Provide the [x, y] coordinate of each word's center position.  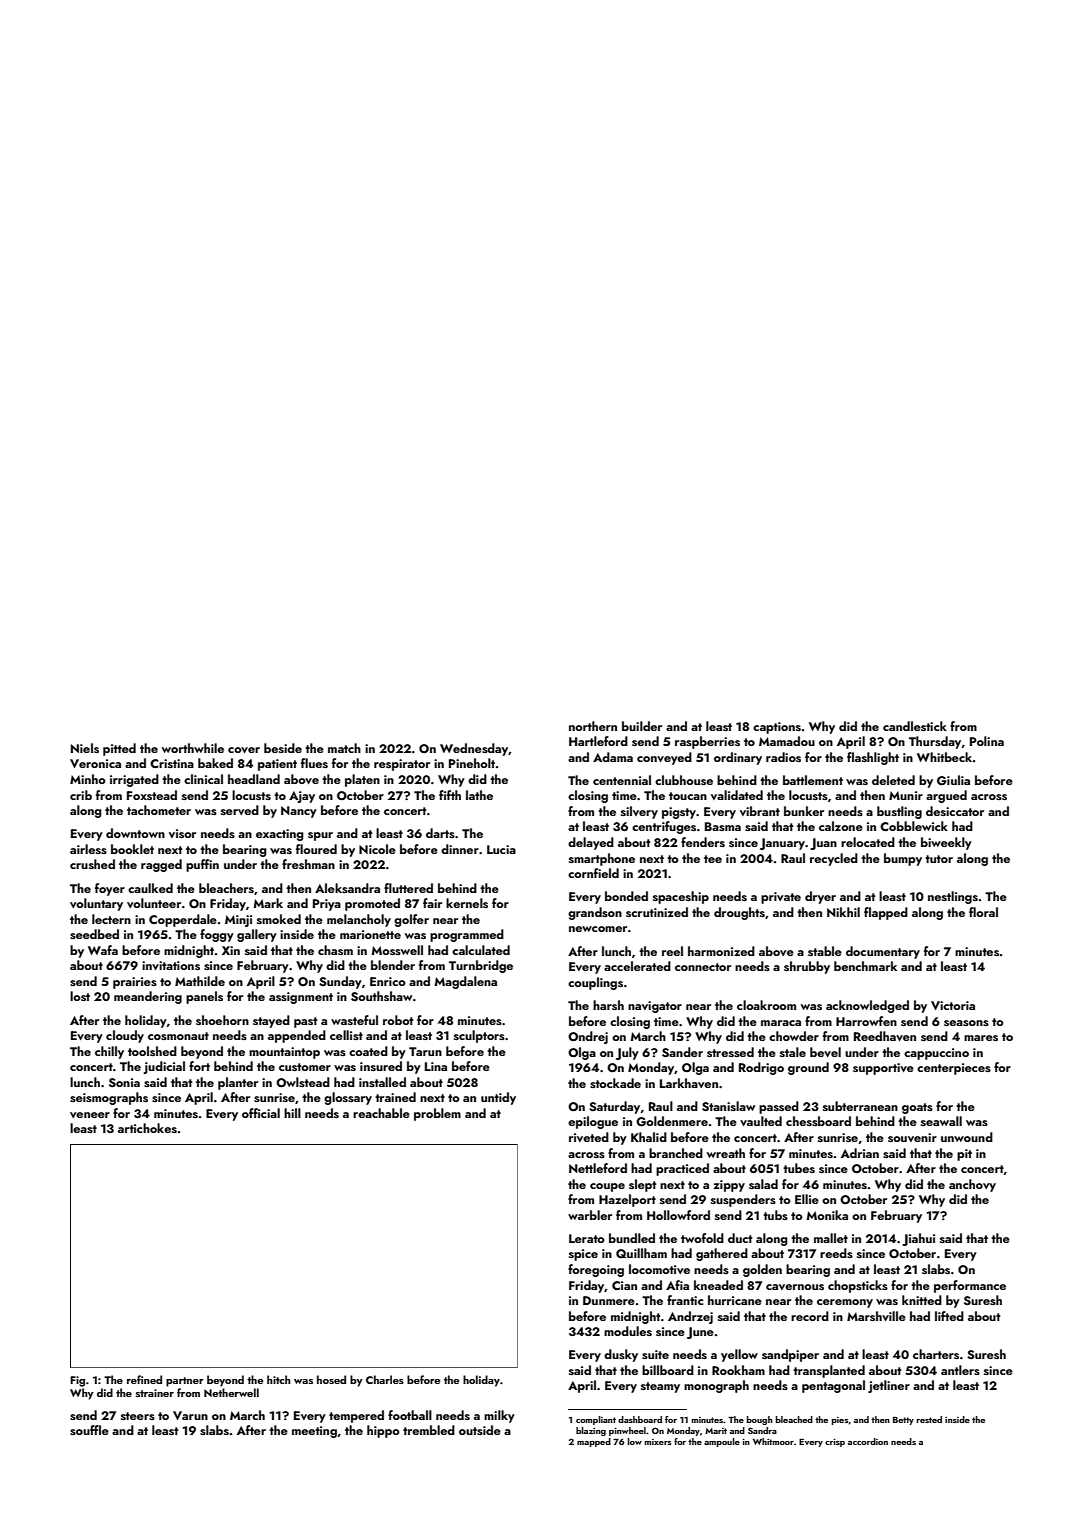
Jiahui [918, 1239]
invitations [171, 965]
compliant [596, 1420]
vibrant [760, 811]
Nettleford [598, 1168]
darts [440, 833]
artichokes [147, 1128]
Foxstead [152, 795]
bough [759, 1420]
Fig [77, 1381]
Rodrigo [761, 1068]
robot [398, 1020]
